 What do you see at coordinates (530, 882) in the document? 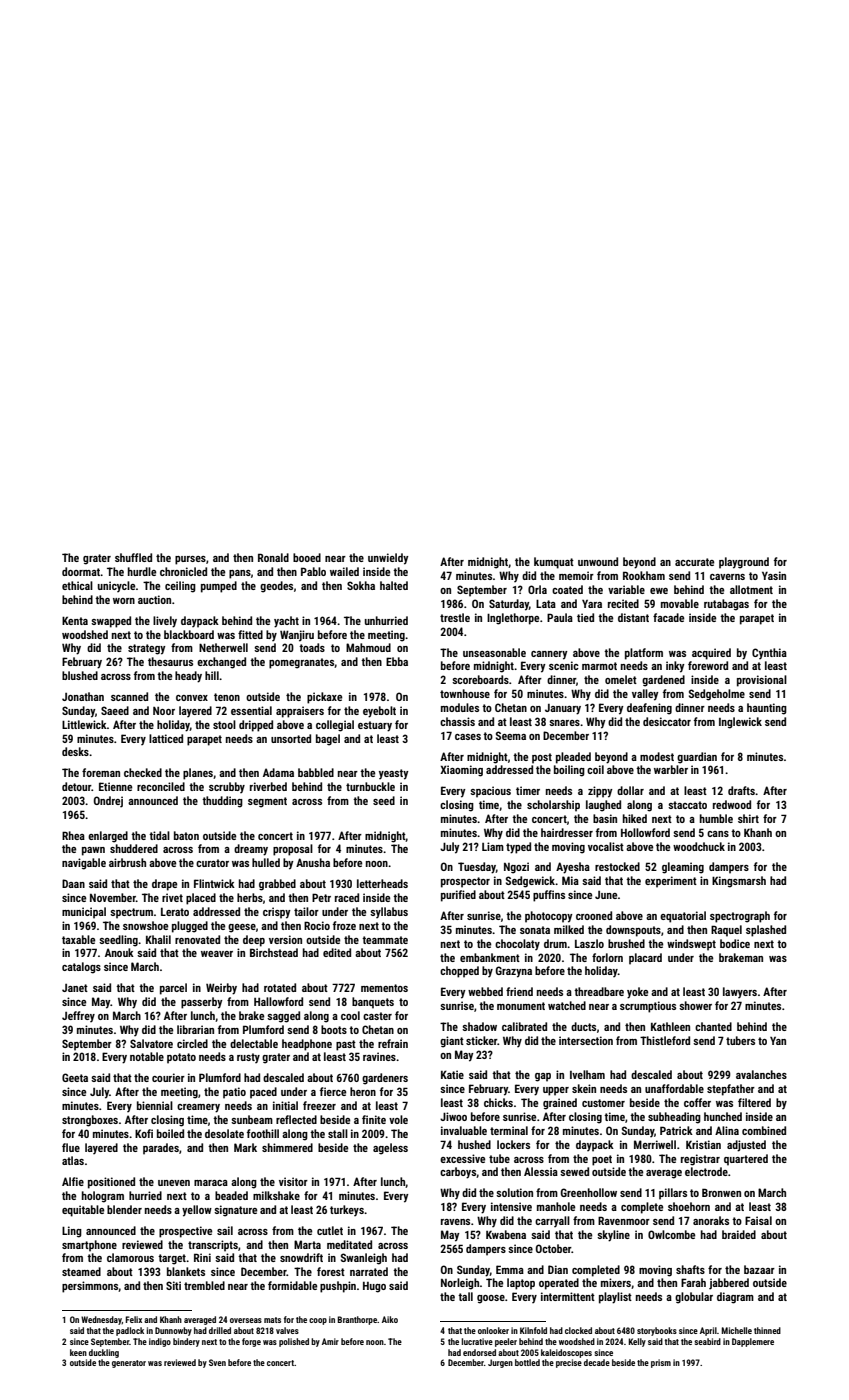
I see `Sedgewick` at bounding box center [530, 882].
